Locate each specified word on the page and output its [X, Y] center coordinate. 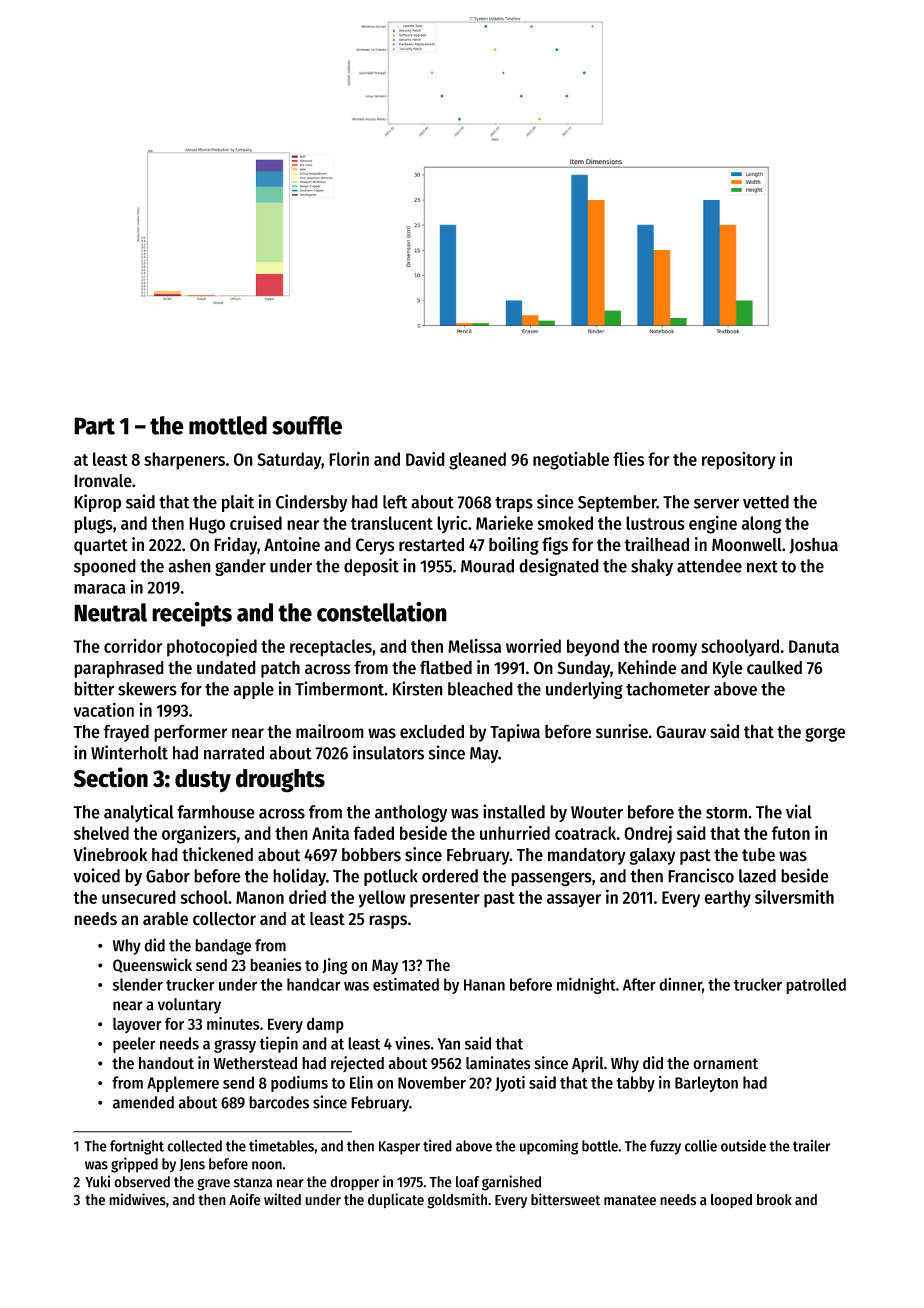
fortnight [137, 1147]
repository [739, 461]
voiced [96, 875]
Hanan [484, 985]
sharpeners [184, 461]
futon [790, 833]
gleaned [477, 461]
